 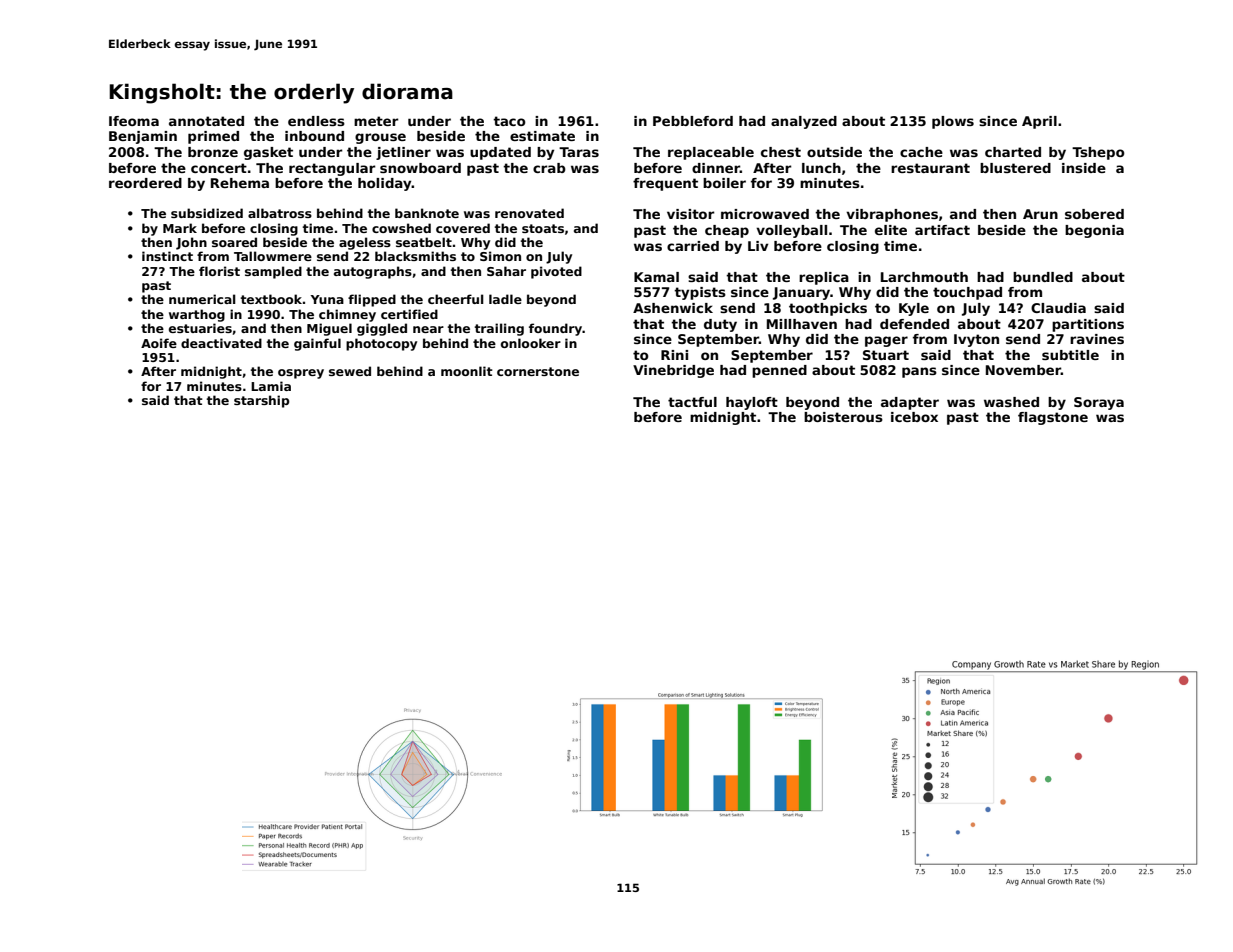 I want to click on elite, so click(x=891, y=230).
